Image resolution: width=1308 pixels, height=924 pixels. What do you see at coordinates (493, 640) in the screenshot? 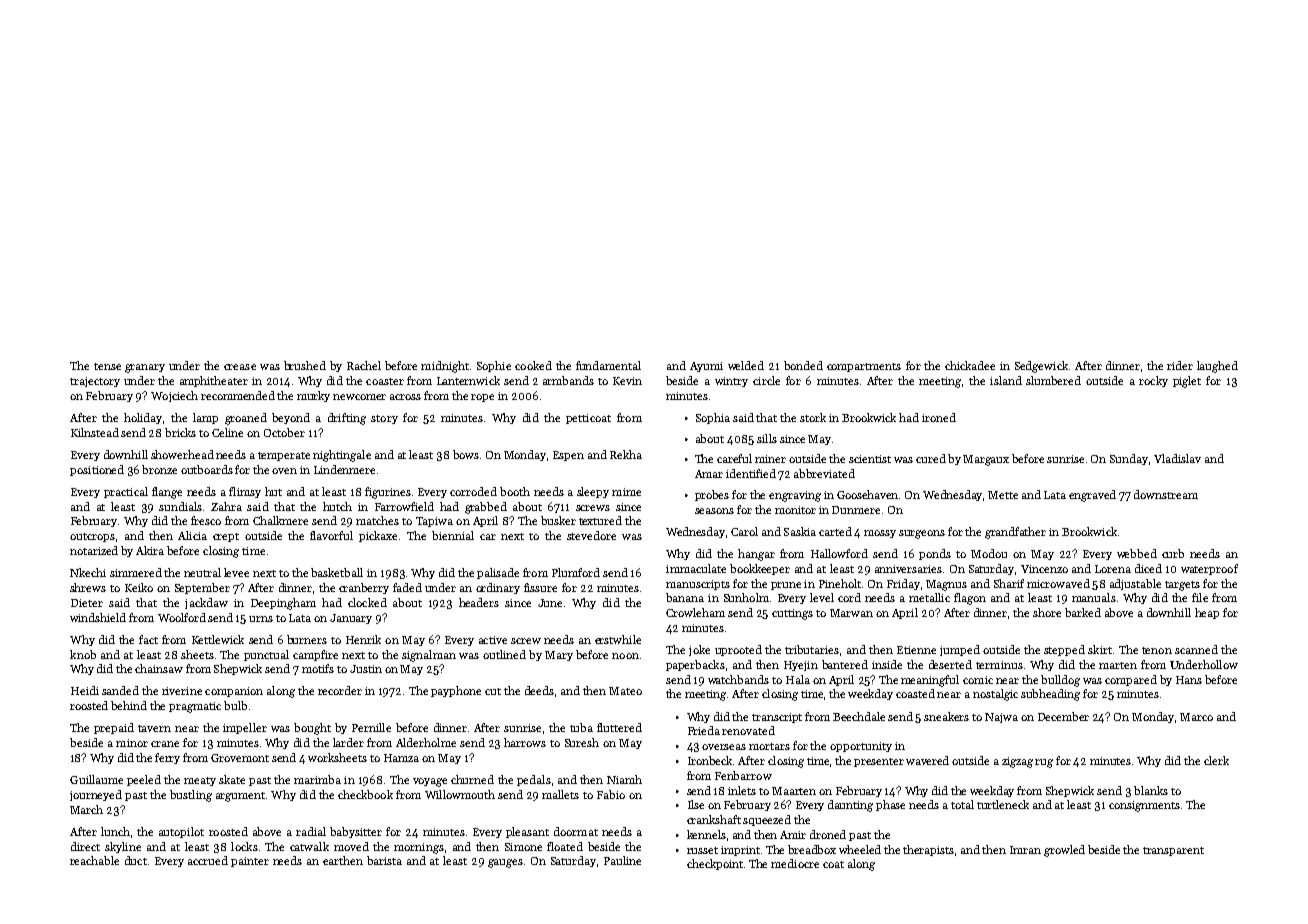
I see `active` at bounding box center [493, 640].
